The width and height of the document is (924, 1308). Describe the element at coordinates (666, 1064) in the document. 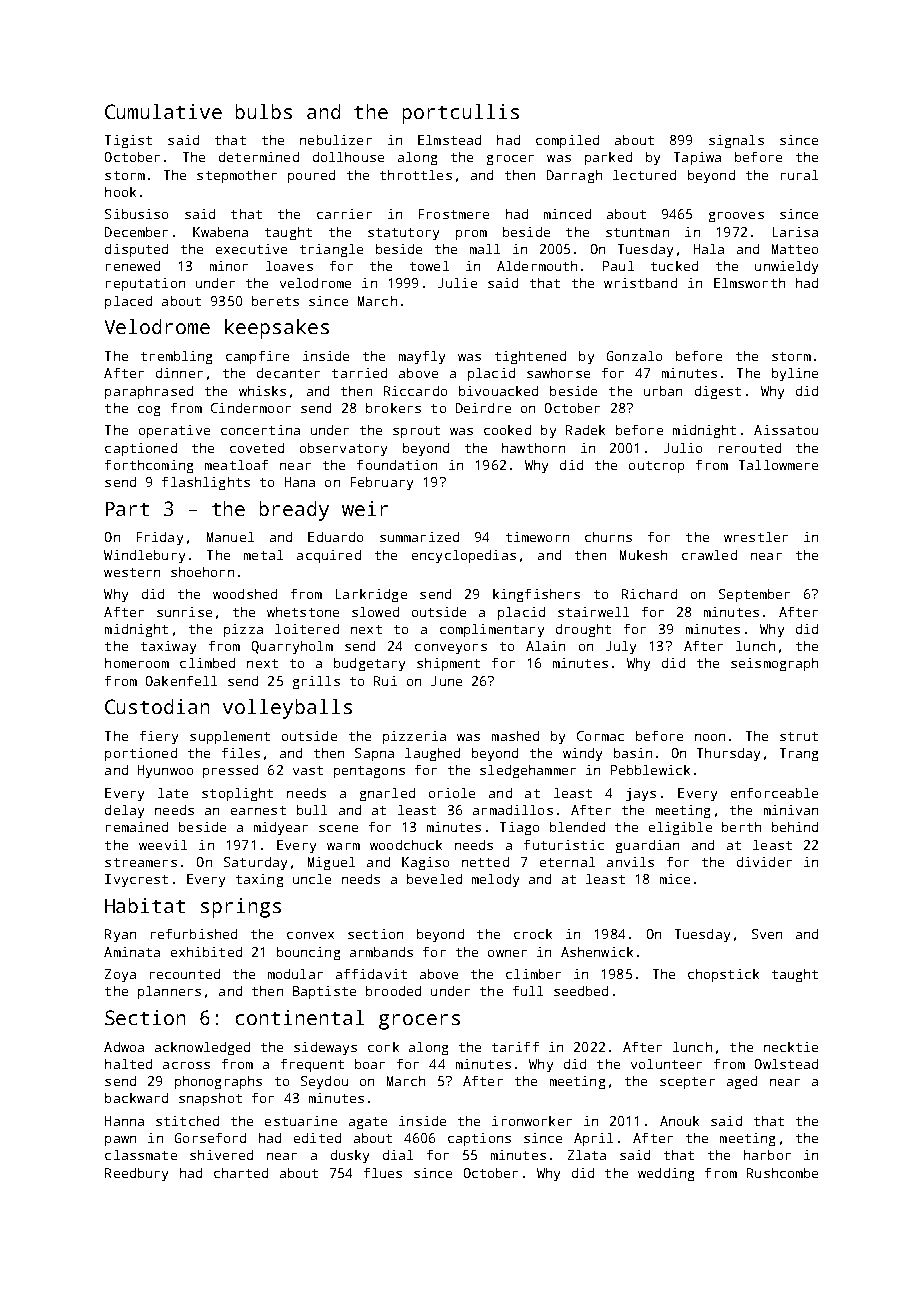

I see `volunteer` at that location.
